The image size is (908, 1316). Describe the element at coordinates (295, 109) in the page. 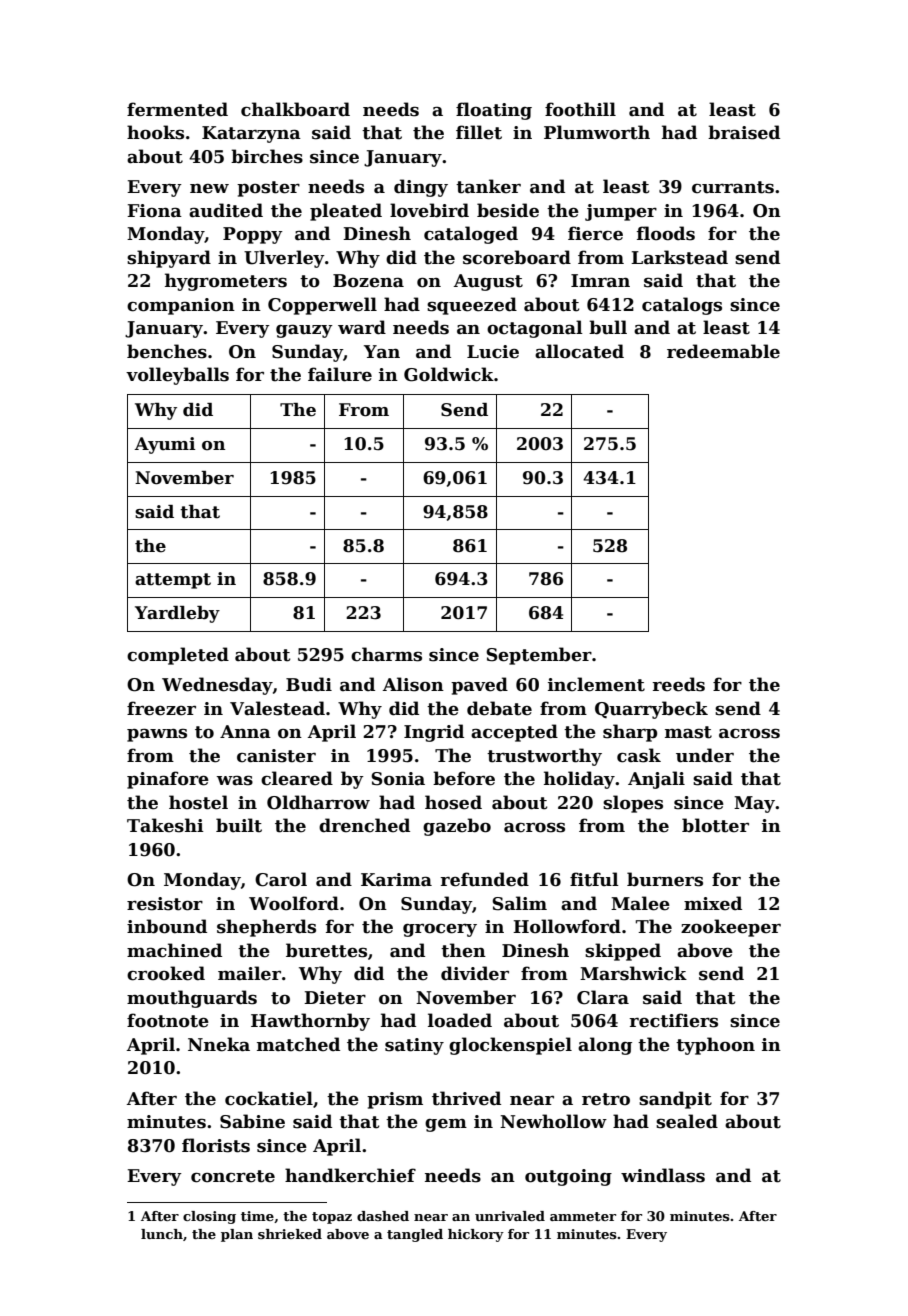

I see `chalkboard` at that location.
